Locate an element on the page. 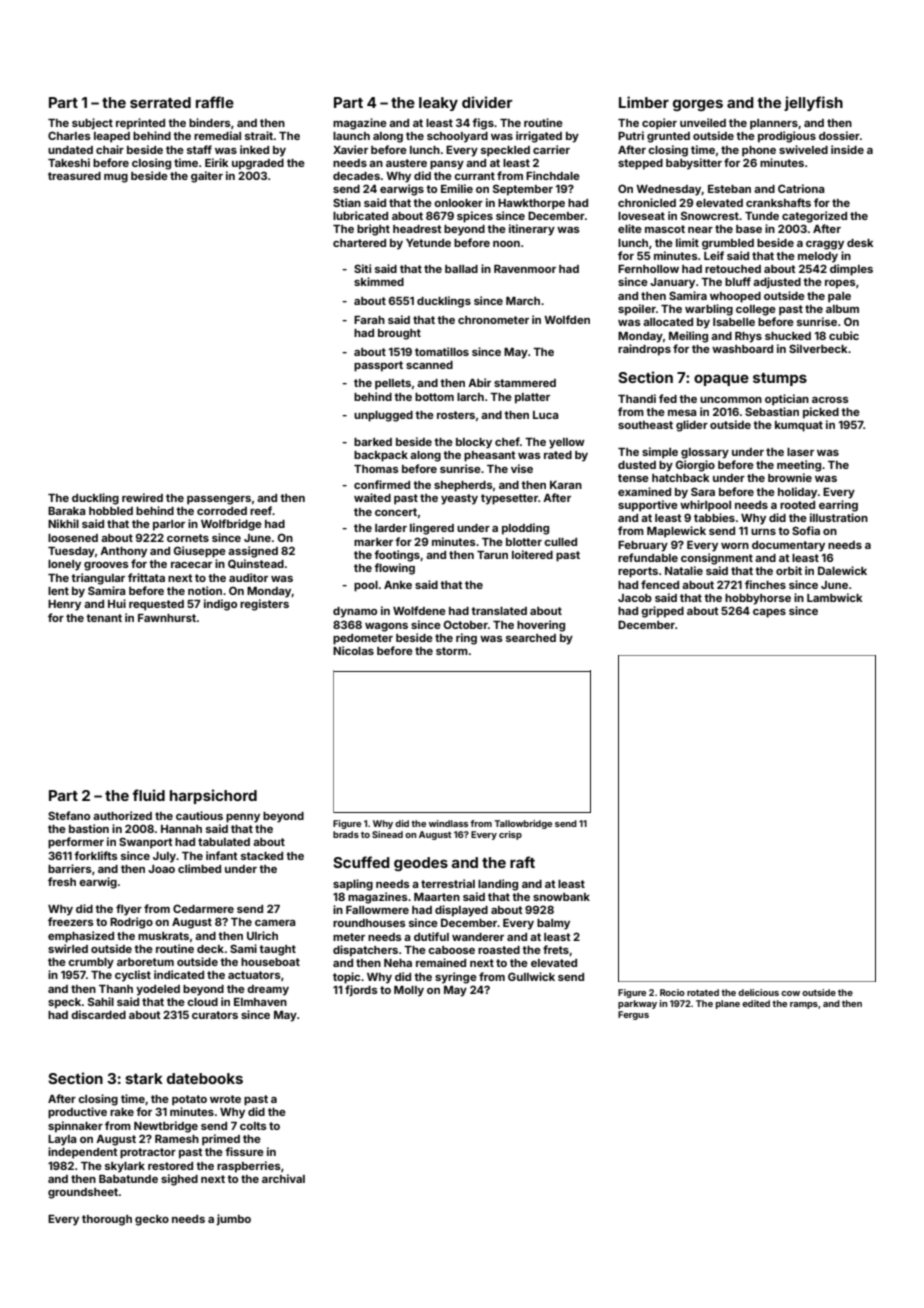  Siti is located at coordinates (362, 268).
